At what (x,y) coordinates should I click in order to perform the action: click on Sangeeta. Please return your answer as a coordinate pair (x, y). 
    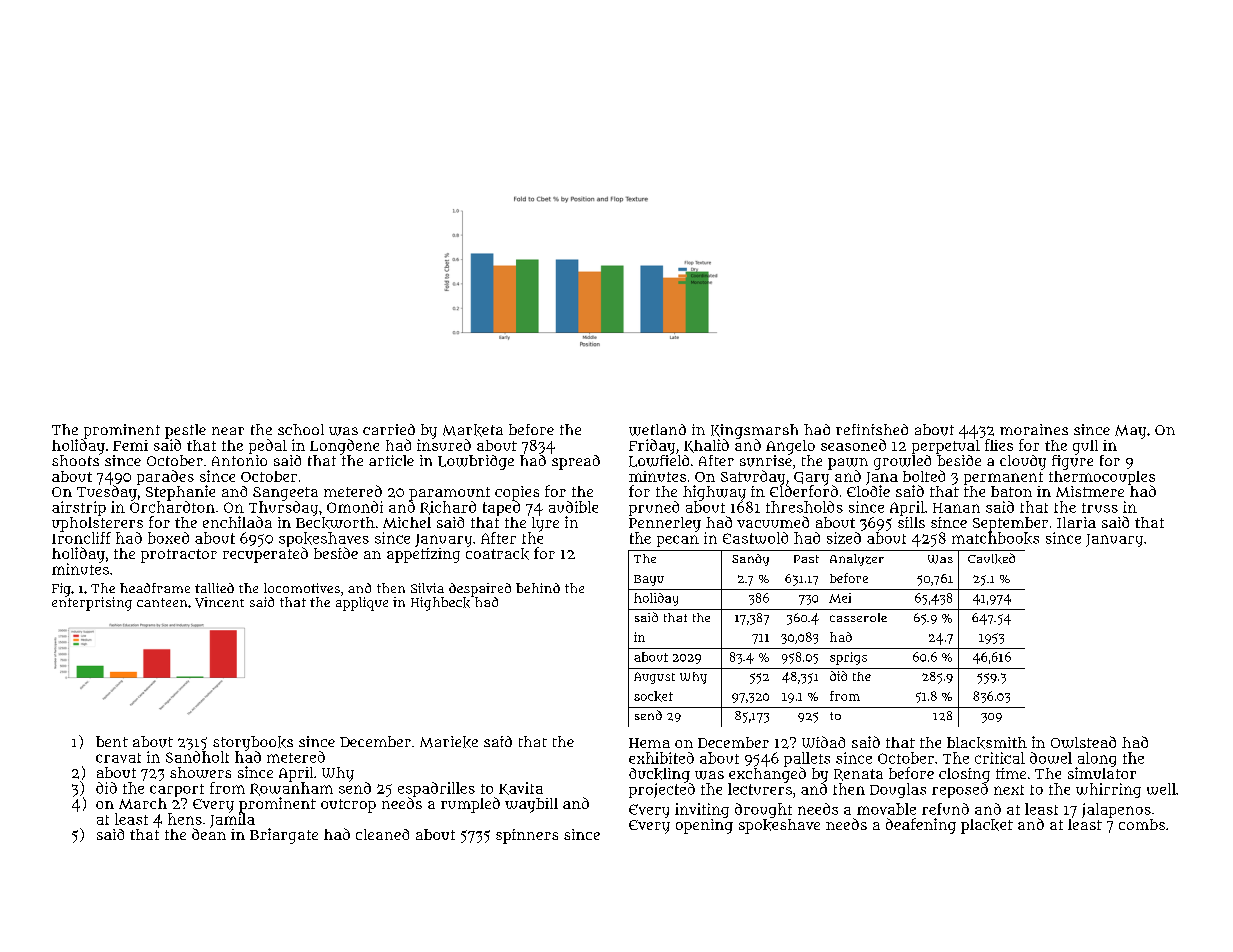
    Looking at the image, I should click on (285, 494).
